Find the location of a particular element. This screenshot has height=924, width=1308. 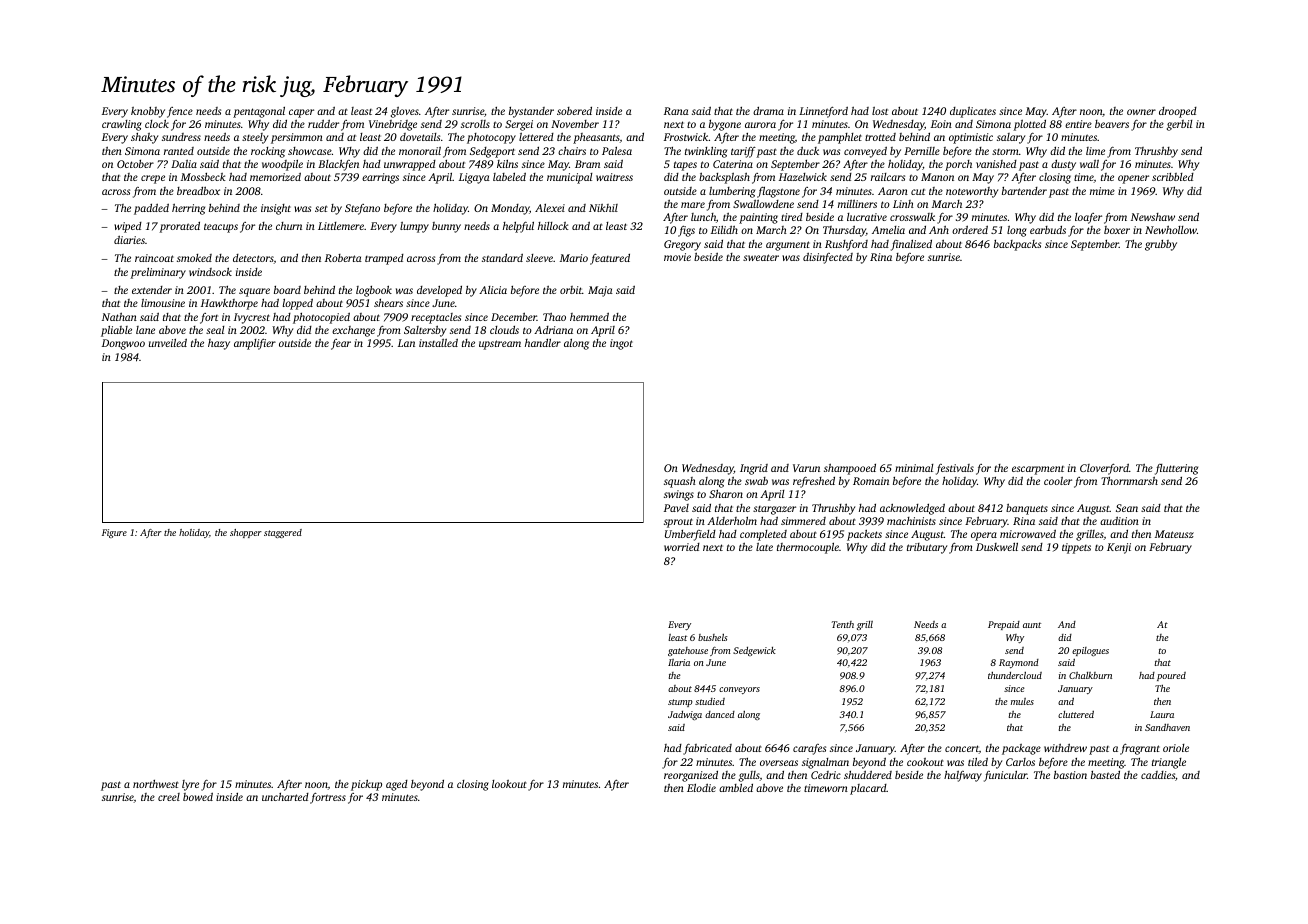

ingot is located at coordinates (621, 344).
